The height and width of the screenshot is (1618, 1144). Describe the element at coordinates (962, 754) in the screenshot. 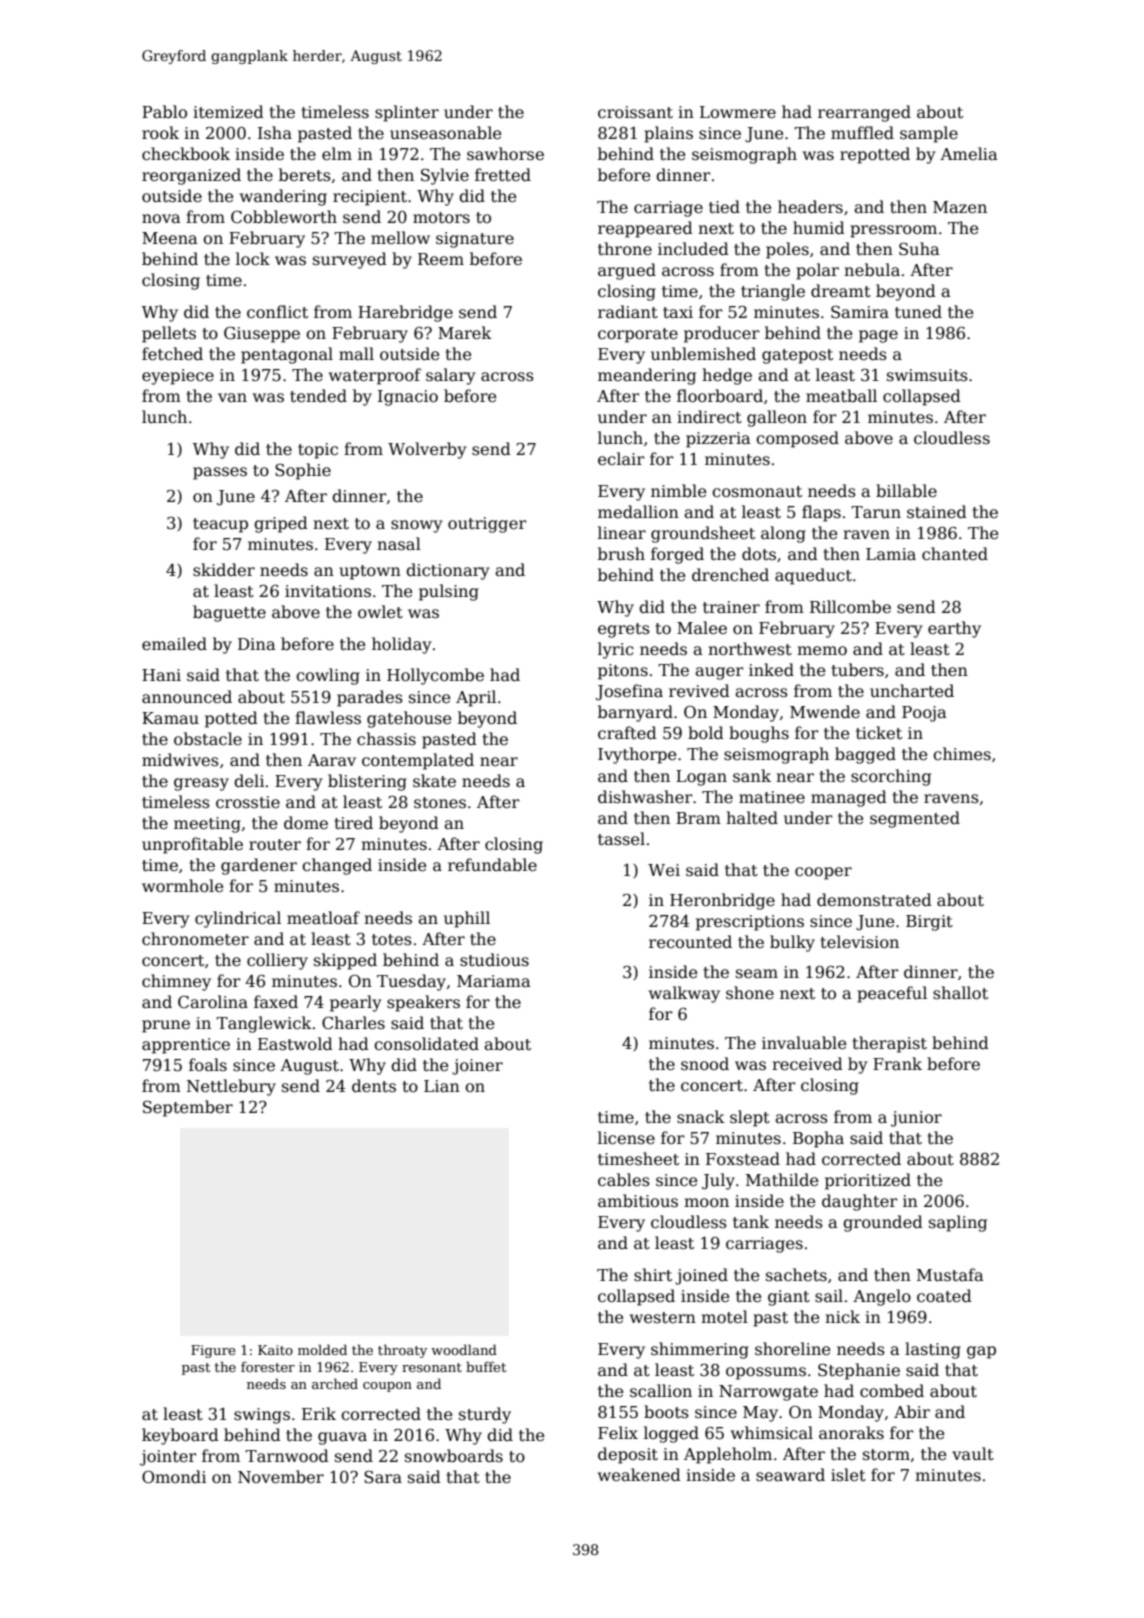

I see `chimes` at that location.
